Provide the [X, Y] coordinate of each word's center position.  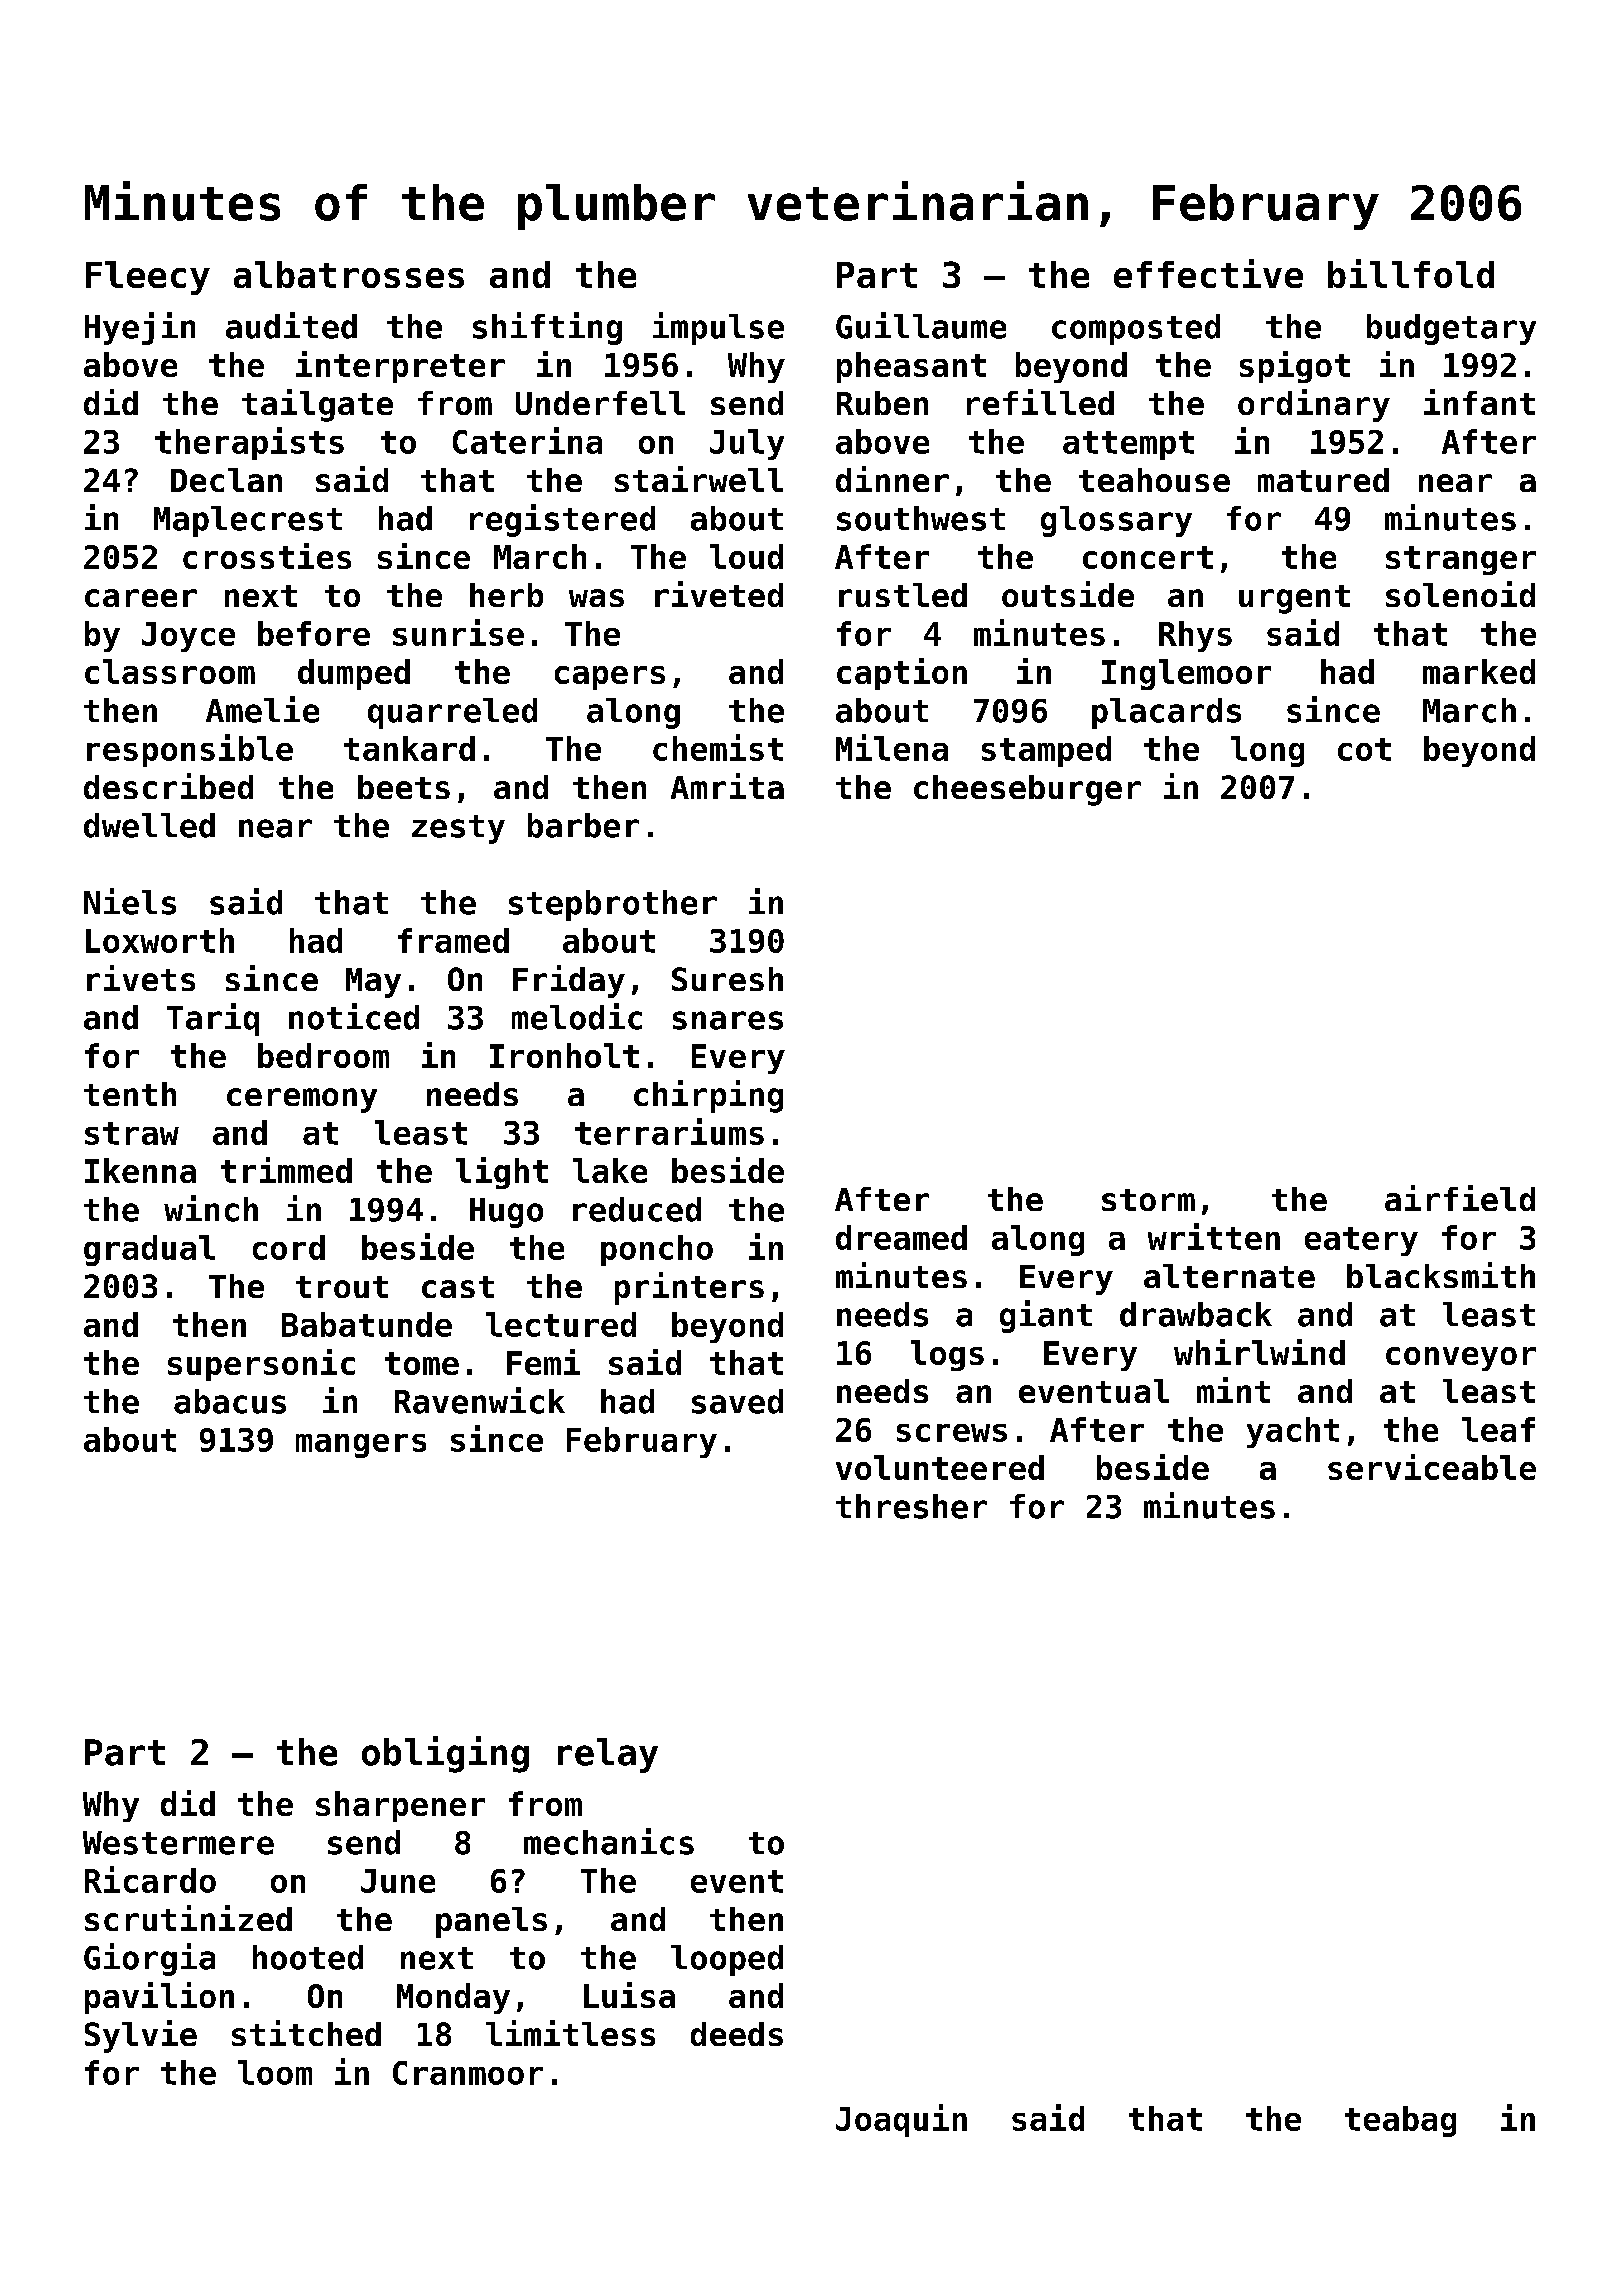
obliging [445, 1754]
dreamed [901, 1237]
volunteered [940, 1467]
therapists [249, 443]
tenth [130, 1094]
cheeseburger [1027, 790]
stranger [1461, 560]
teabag [1400, 2121]
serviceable [1432, 1467]
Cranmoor [468, 2073]
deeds [737, 2034]
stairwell [699, 479]
